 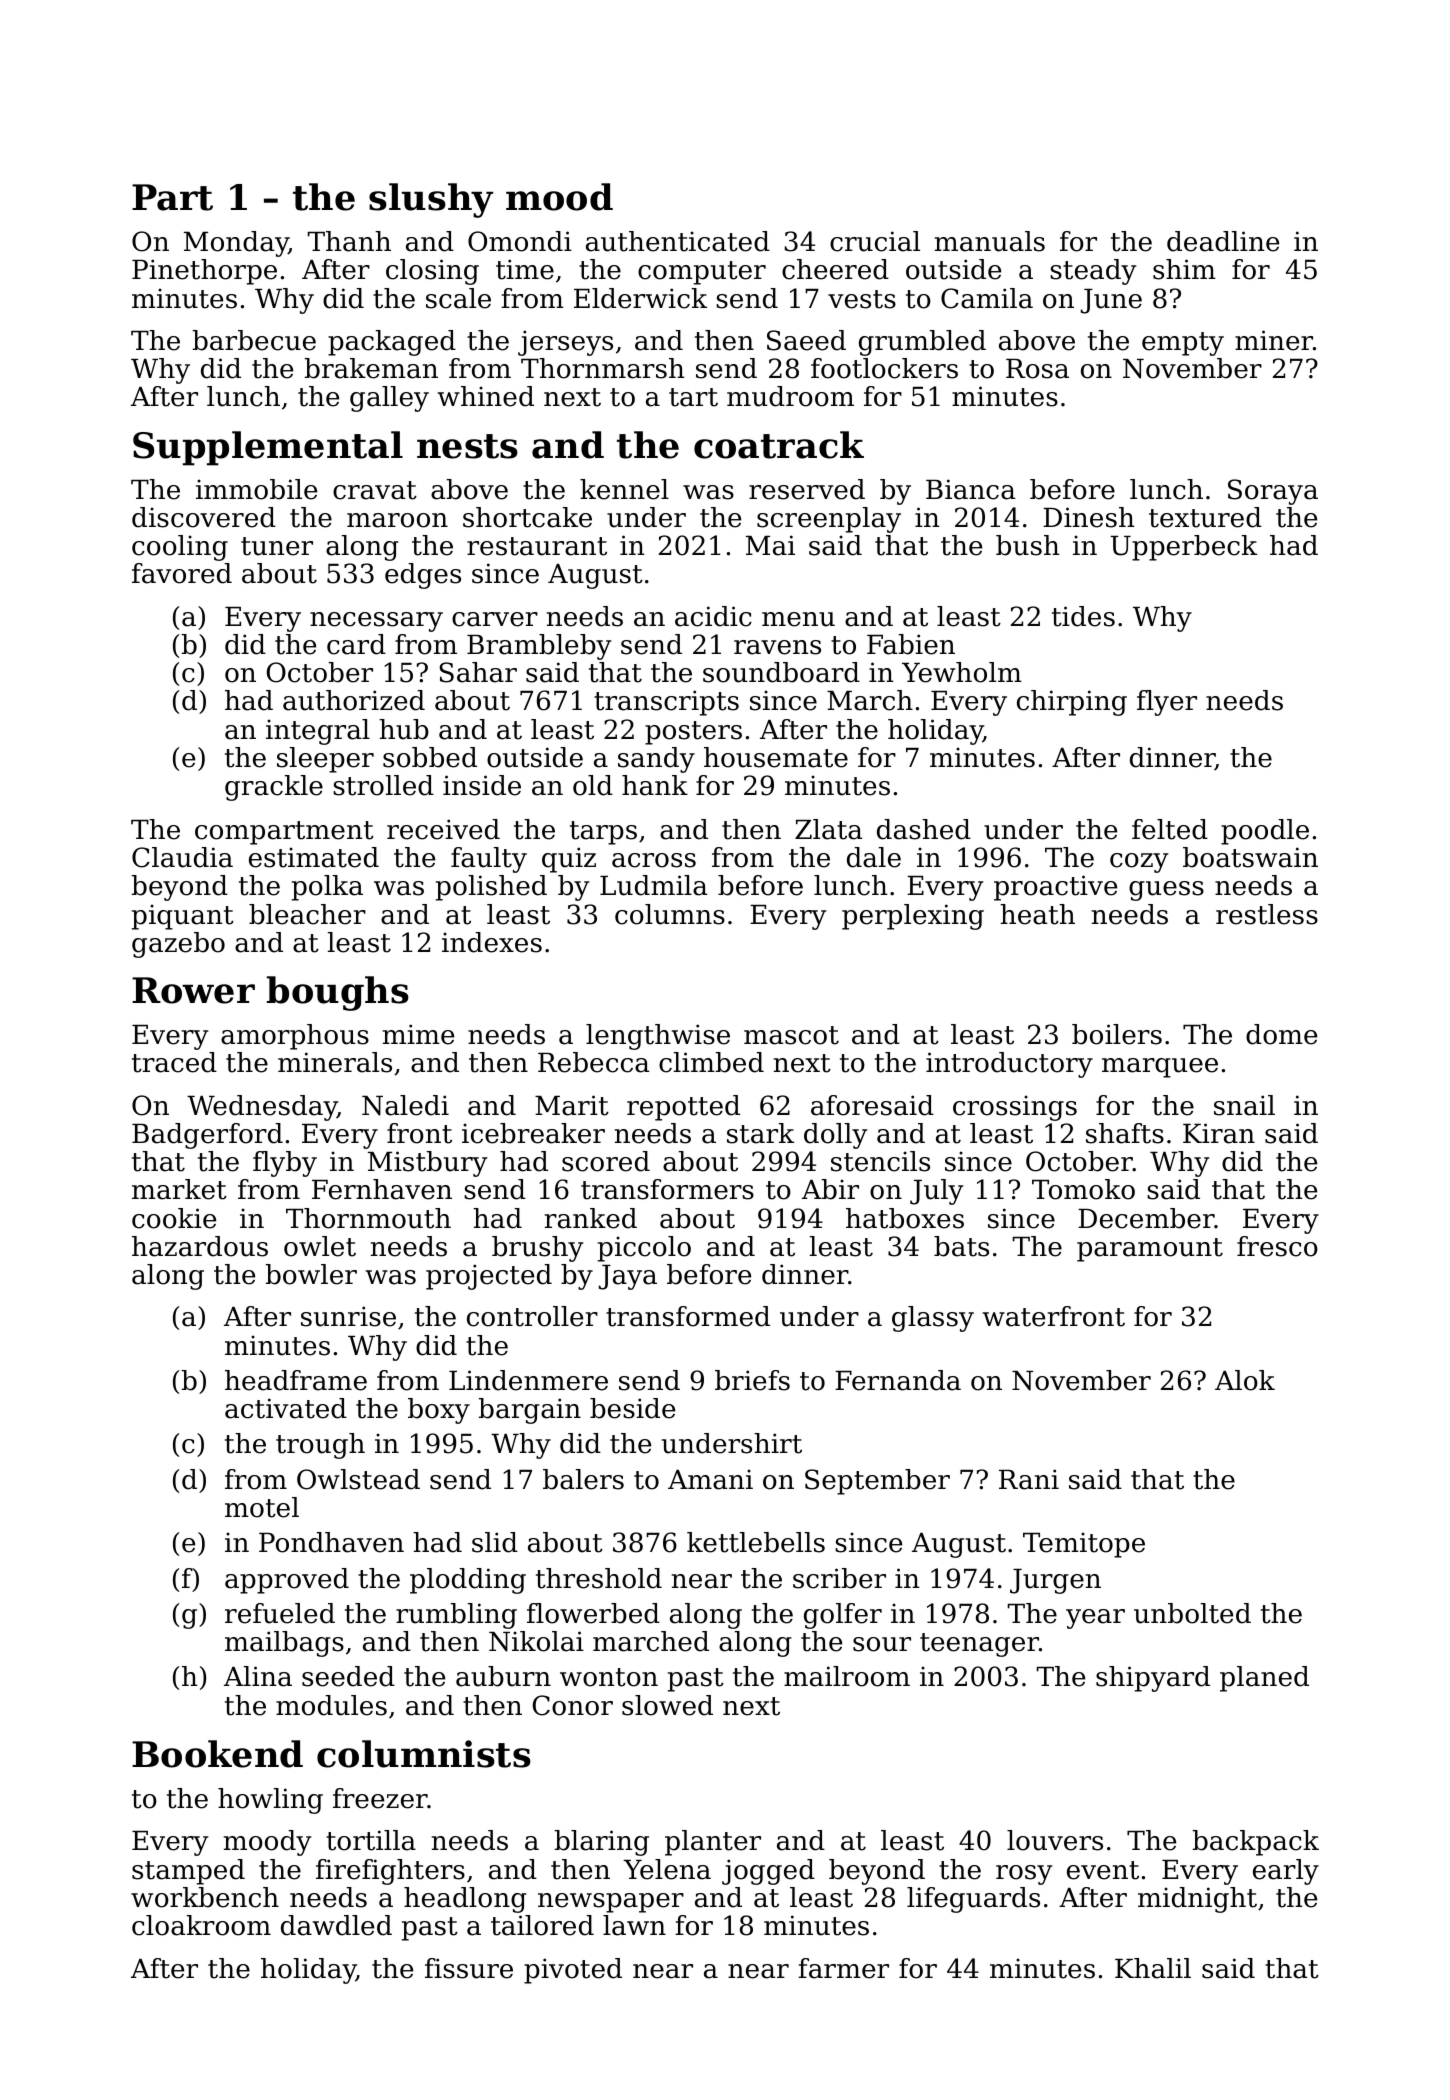 I want to click on inside, so click(x=482, y=785).
